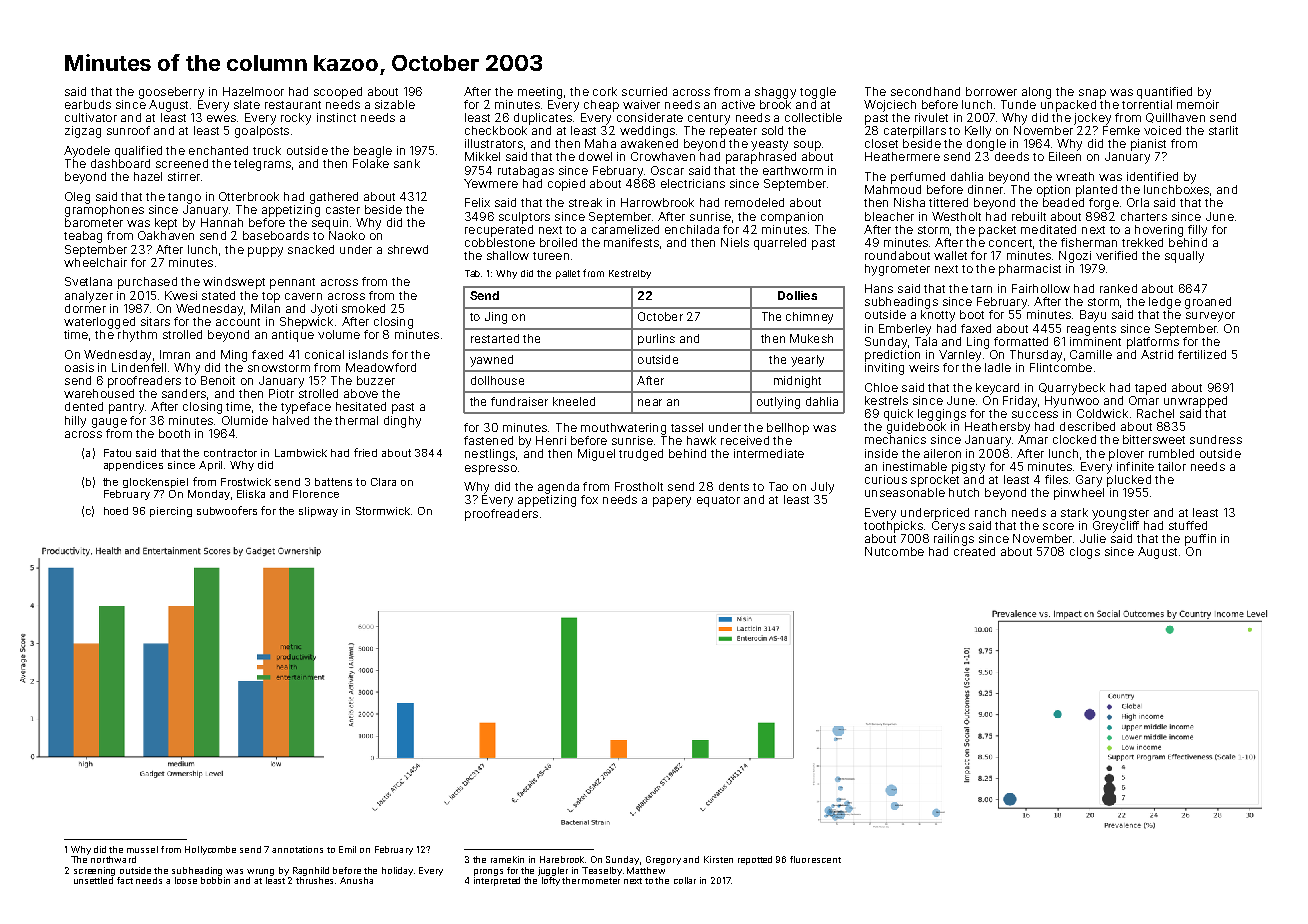 The width and height of the screenshot is (1308, 924). I want to click on sculptors, so click(524, 218).
